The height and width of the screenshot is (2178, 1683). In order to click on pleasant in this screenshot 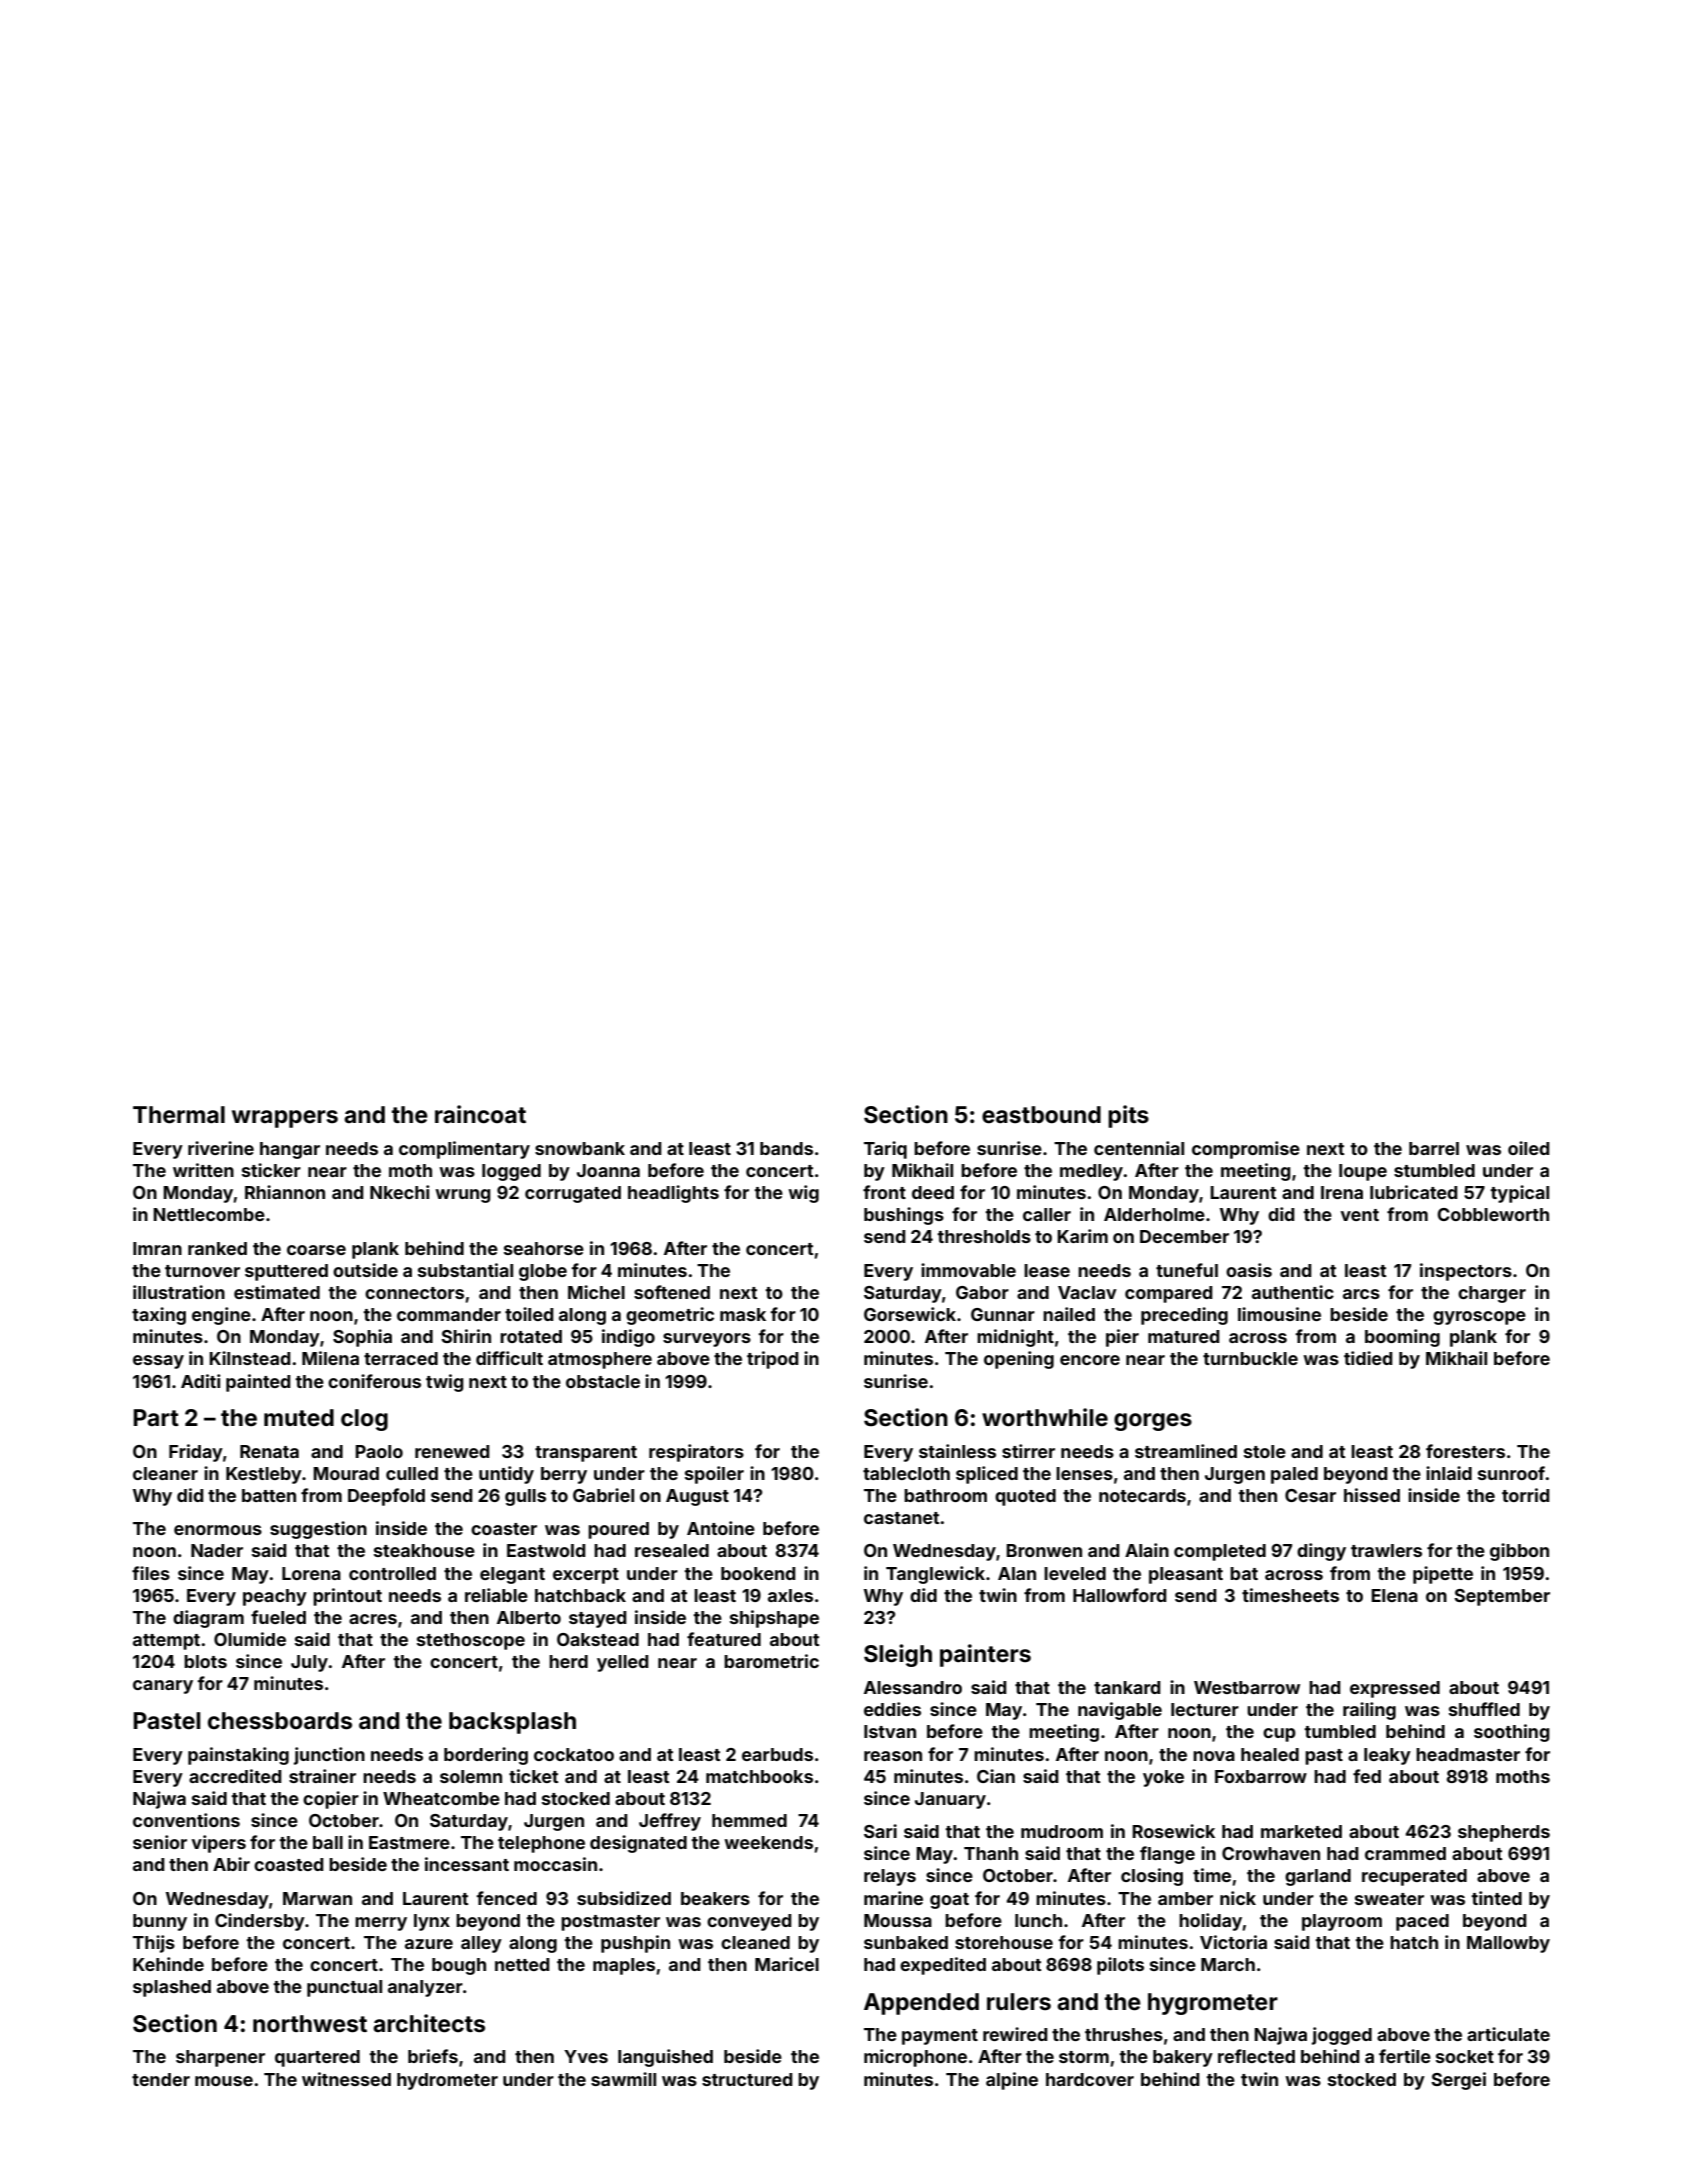, I will do `click(1186, 1575)`.
